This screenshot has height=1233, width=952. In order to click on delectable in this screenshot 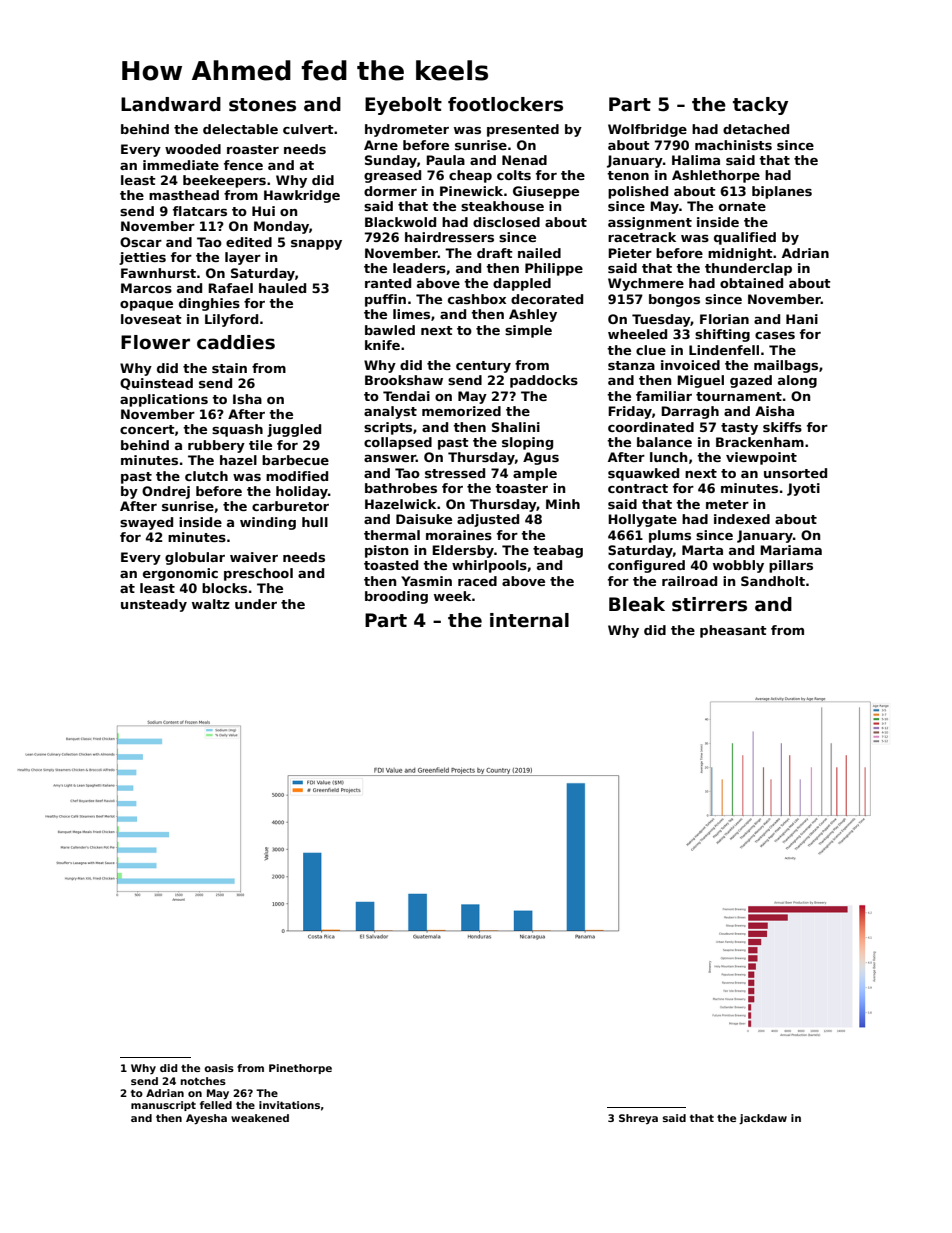, I will do `click(240, 129)`.
